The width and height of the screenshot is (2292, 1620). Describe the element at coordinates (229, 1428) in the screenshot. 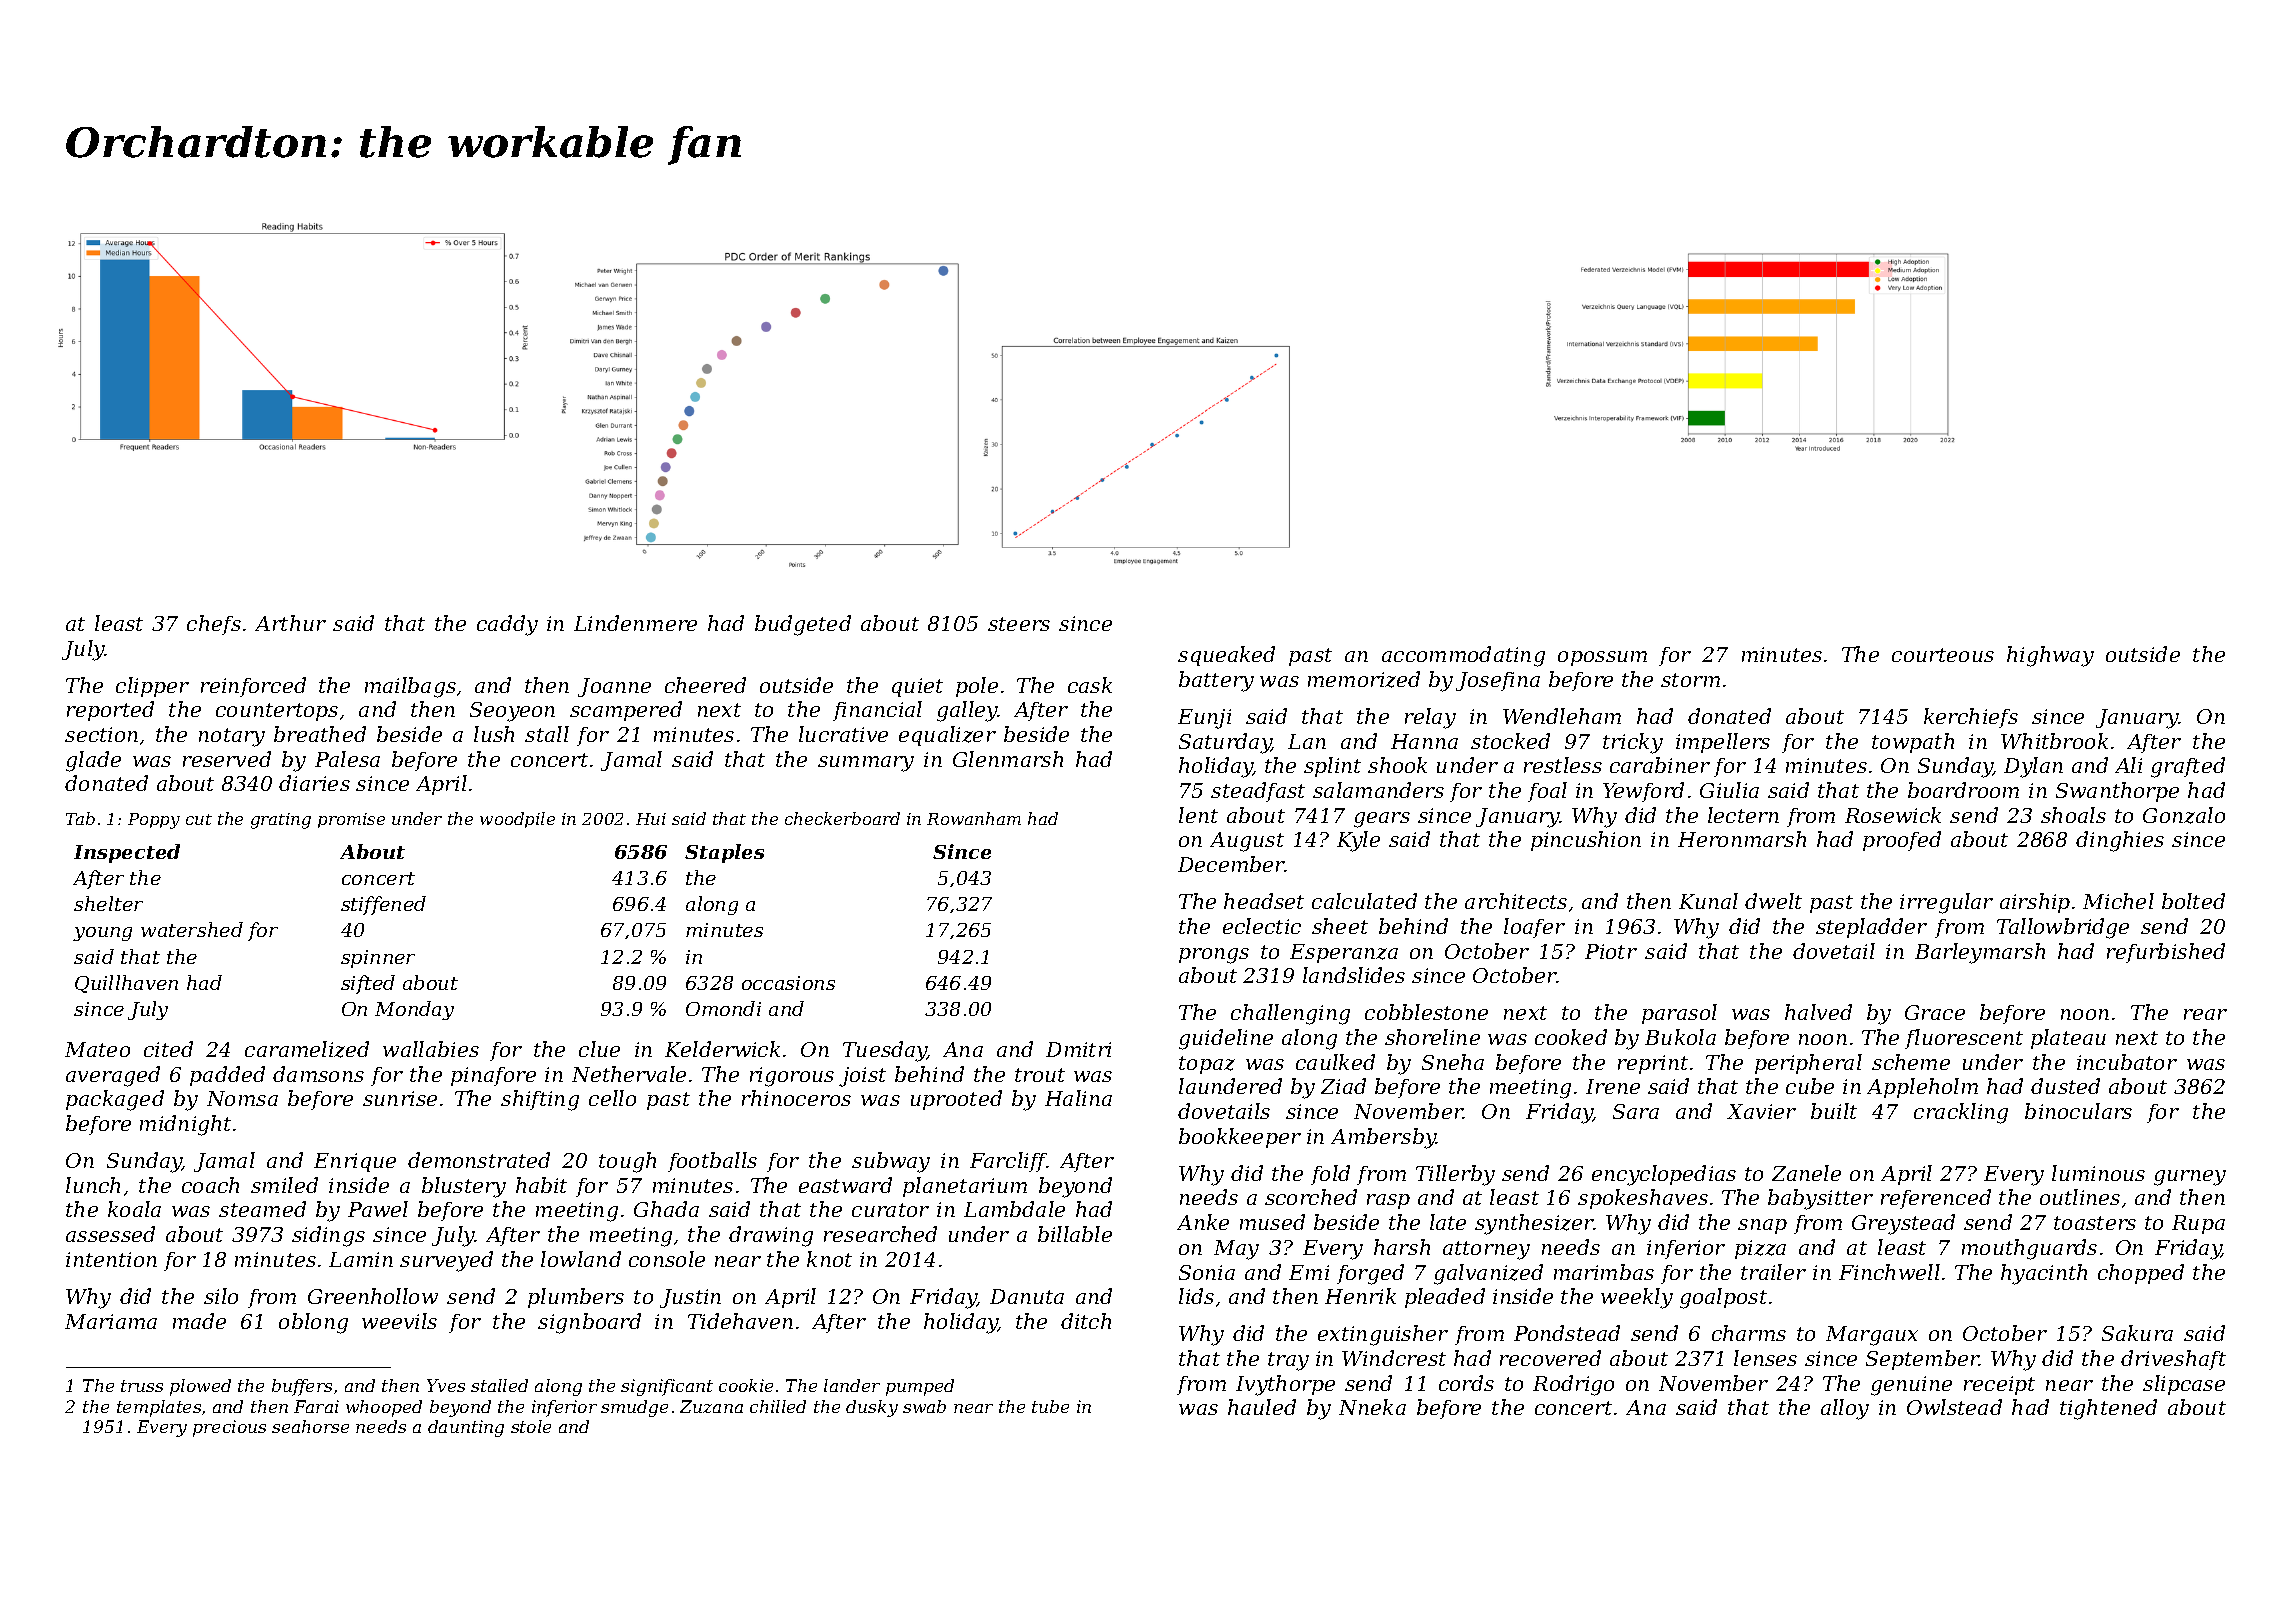

I see `precious` at that location.
